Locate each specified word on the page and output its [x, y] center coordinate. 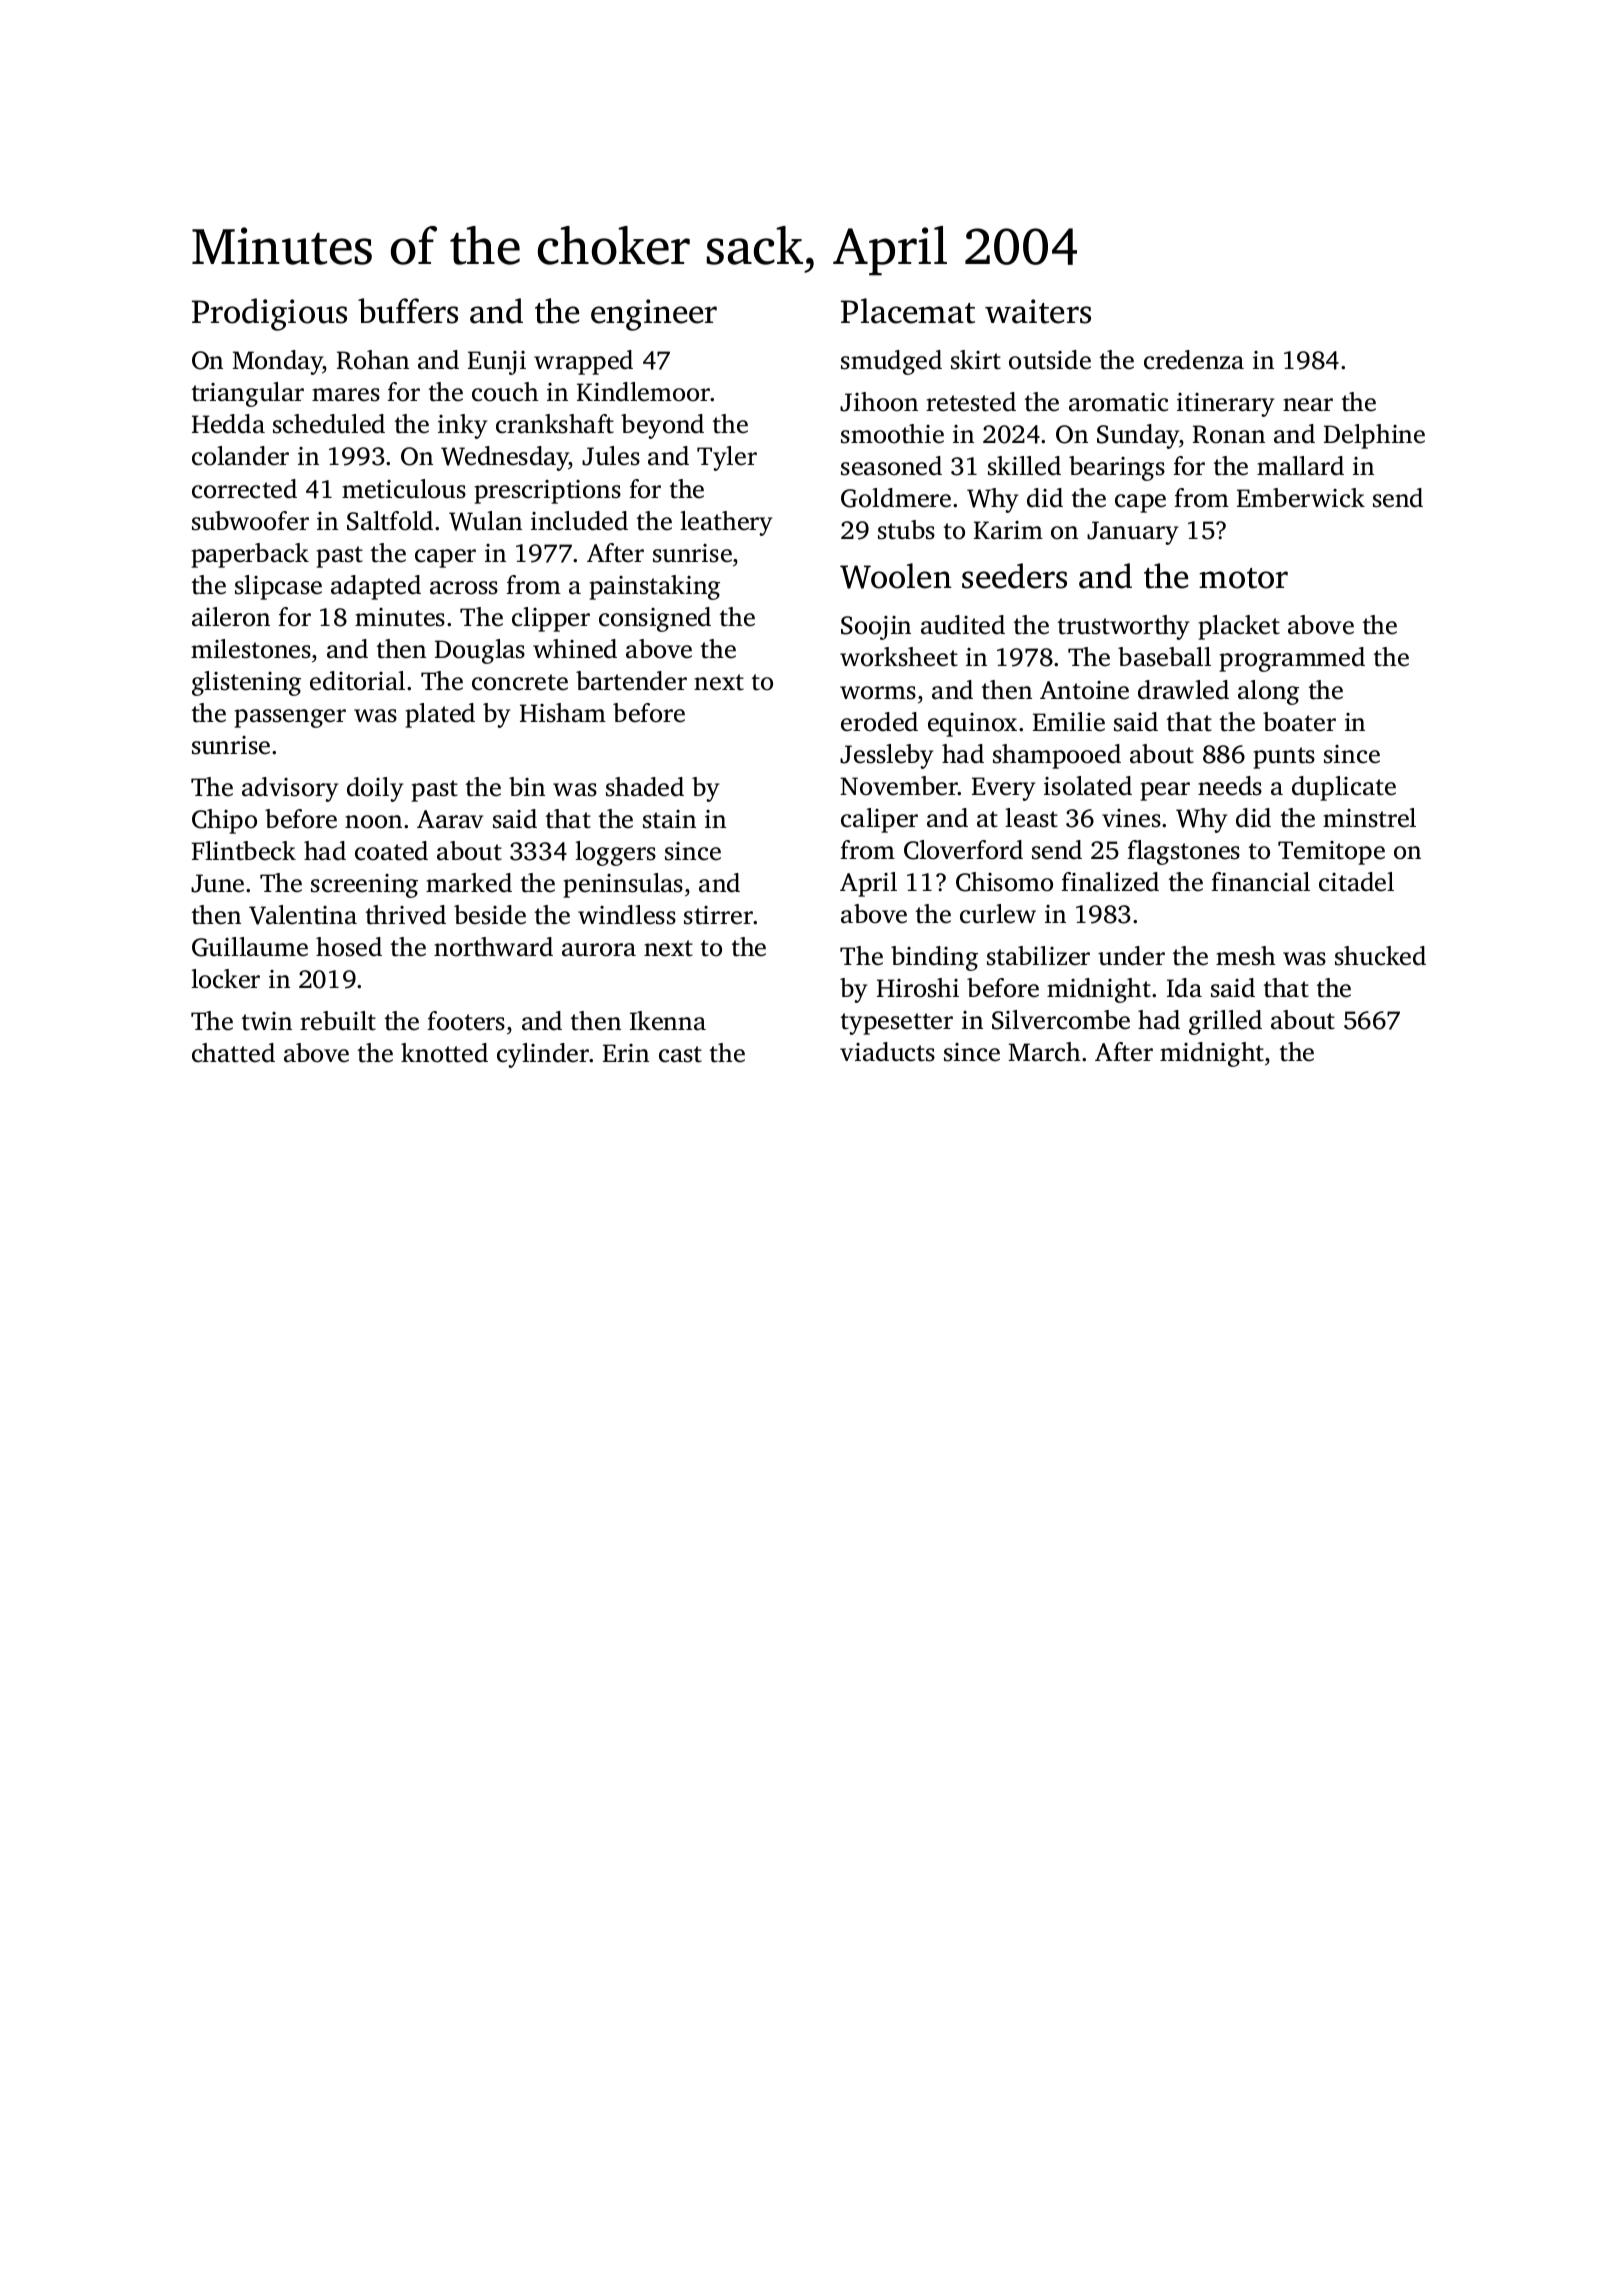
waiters [1038, 311]
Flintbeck [243, 851]
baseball [1164, 657]
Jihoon [879, 402]
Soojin [876, 628]
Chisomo [1004, 882]
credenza [1194, 360]
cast [680, 1054]
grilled [1225, 1022]
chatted [233, 1053]
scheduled [329, 424]
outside [1050, 360]
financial [1260, 882]
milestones [251, 649]
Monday [277, 362]
